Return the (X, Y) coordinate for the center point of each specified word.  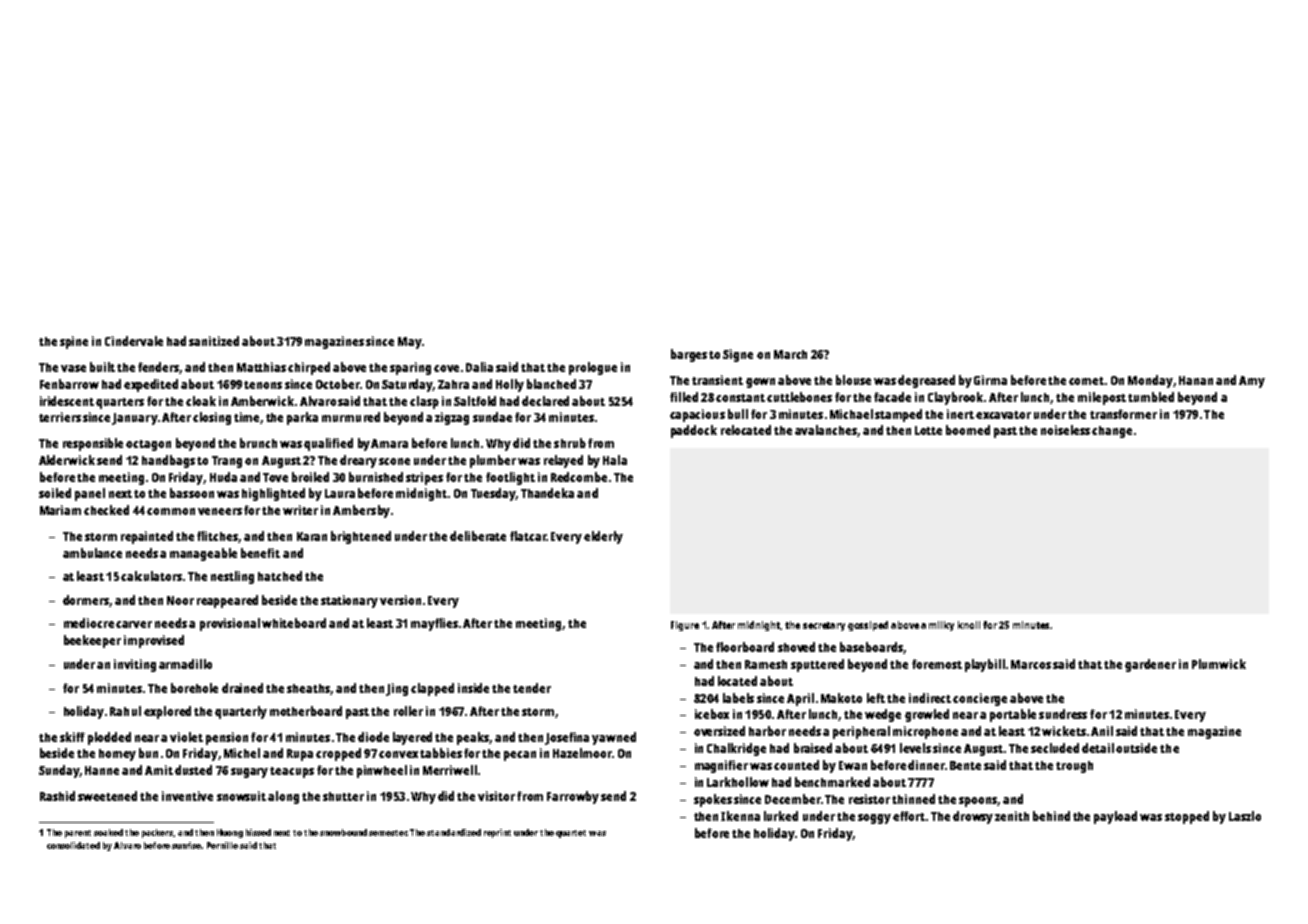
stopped (1187, 817)
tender (532, 688)
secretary (824, 626)
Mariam (60, 510)
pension (227, 738)
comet (1086, 381)
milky (941, 626)
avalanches (826, 430)
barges (689, 355)
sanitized (214, 341)
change (1112, 432)
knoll (969, 625)
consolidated (73, 845)
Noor (180, 600)
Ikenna (740, 816)
